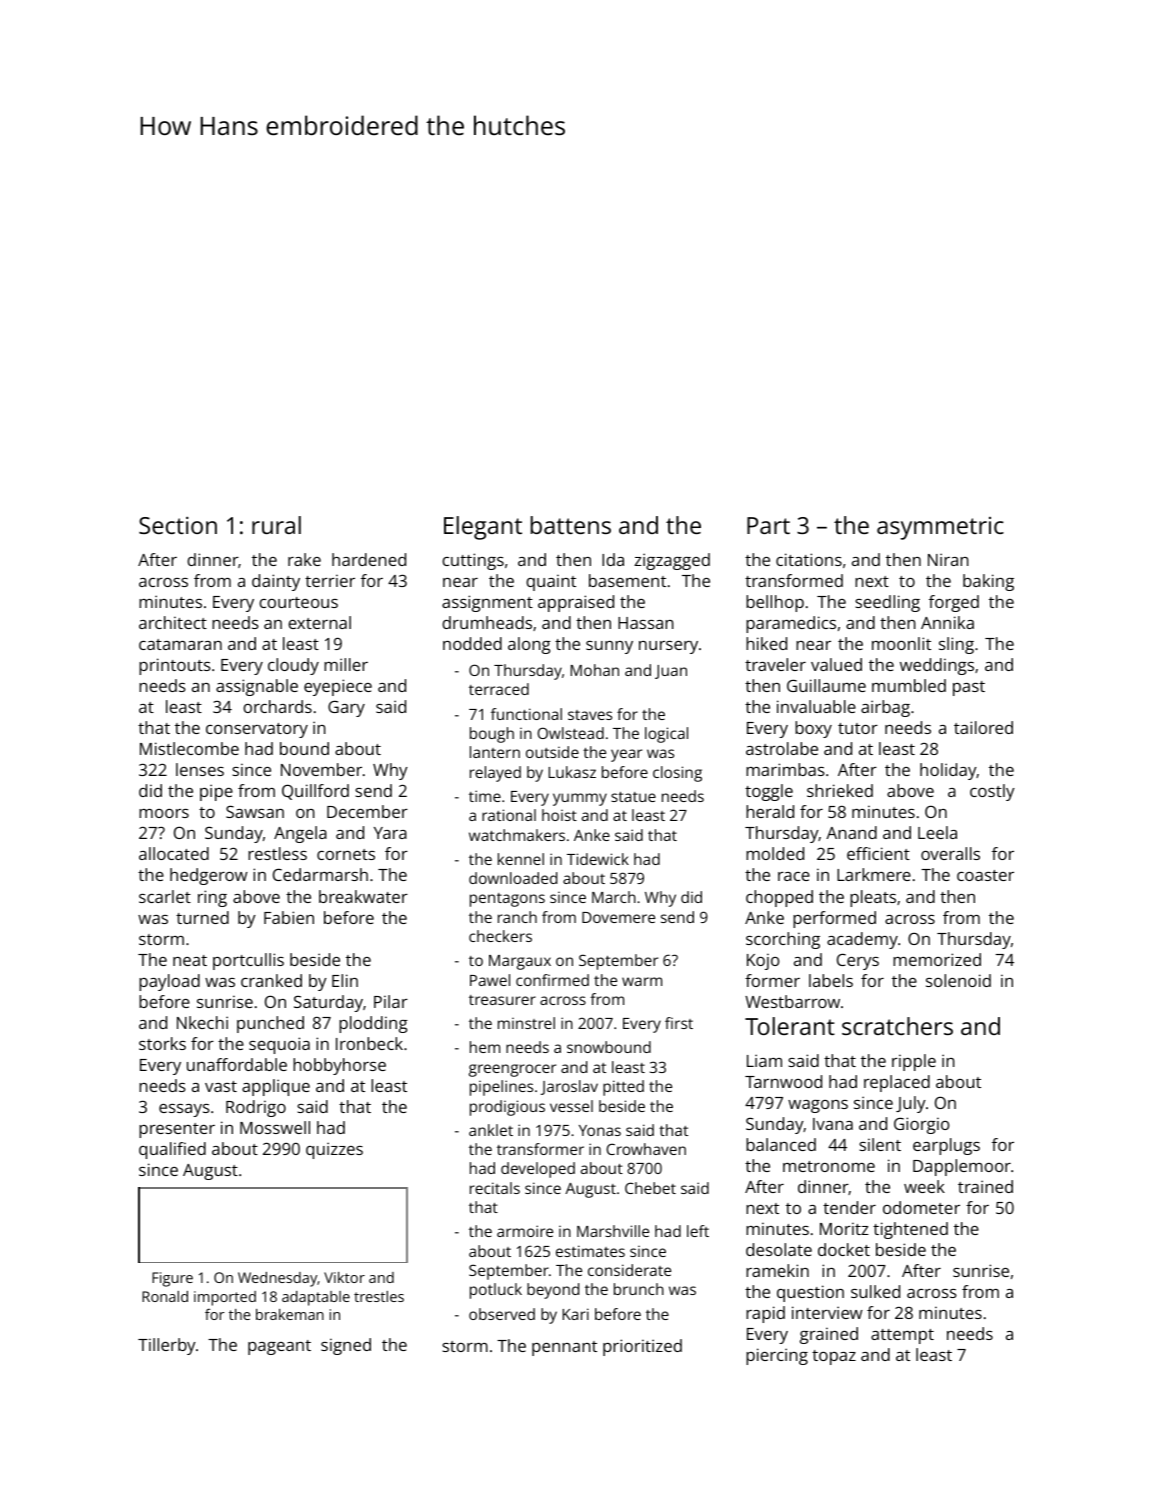 The image size is (1153, 1493). Describe the element at coordinates (639, 1289) in the page. I see `brunch` at that location.
